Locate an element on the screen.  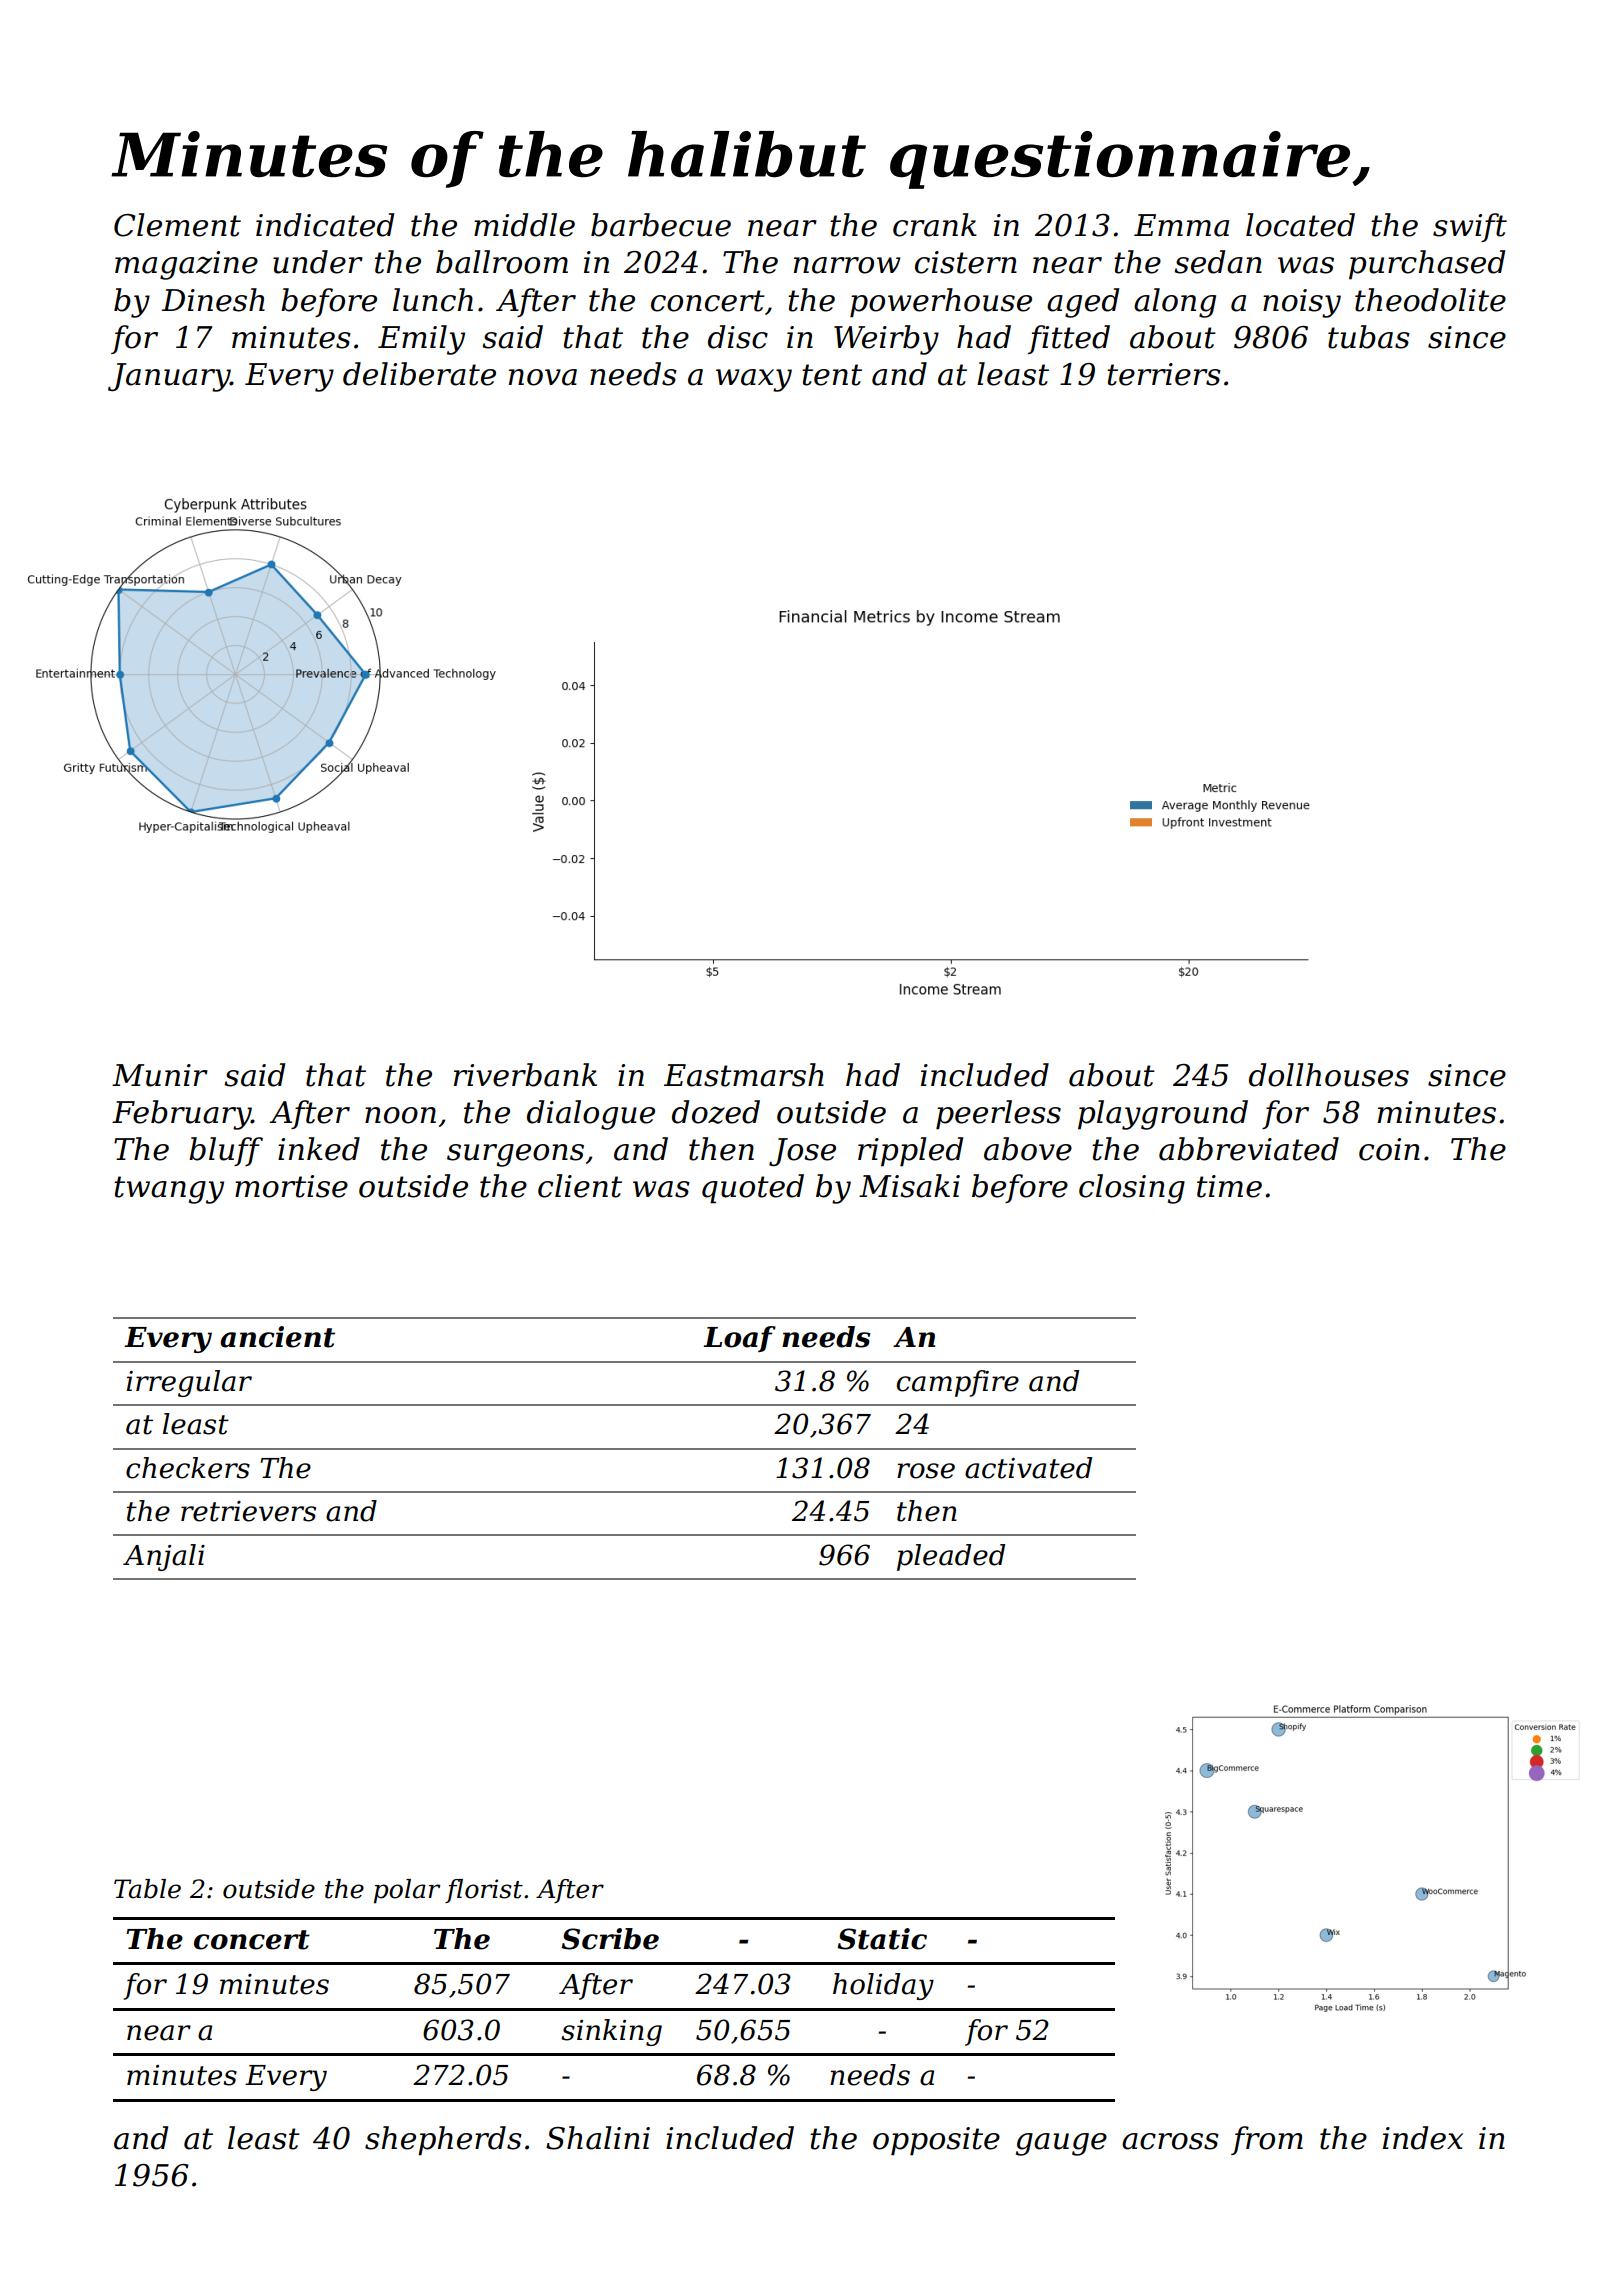
under is located at coordinates (318, 262).
